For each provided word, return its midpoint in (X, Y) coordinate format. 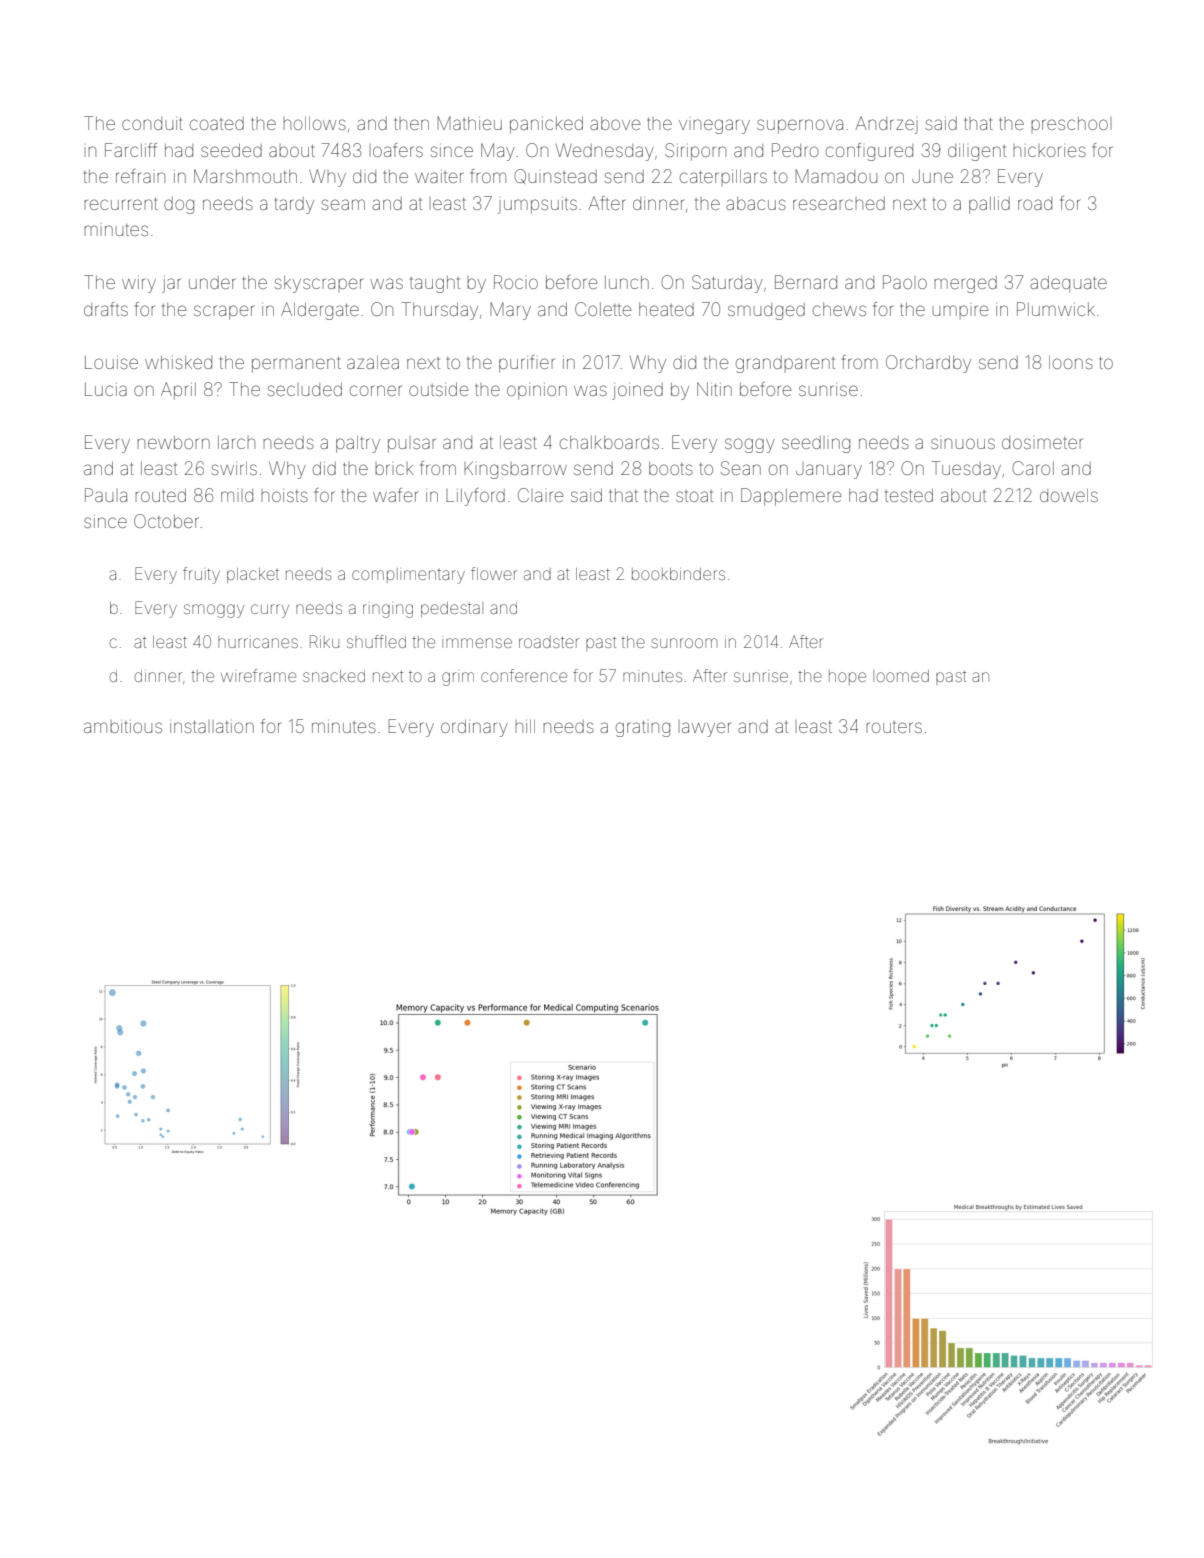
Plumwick (1056, 309)
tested (909, 495)
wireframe (258, 675)
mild (237, 495)
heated (666, 309)
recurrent (121, 203)
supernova (800, 126)
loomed (901, 676)
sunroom (684, 643)
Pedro (795, 150)
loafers (398, 150)
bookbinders (678, 574)
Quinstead (555, 176)
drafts (106, 309)
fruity (201, 575)
